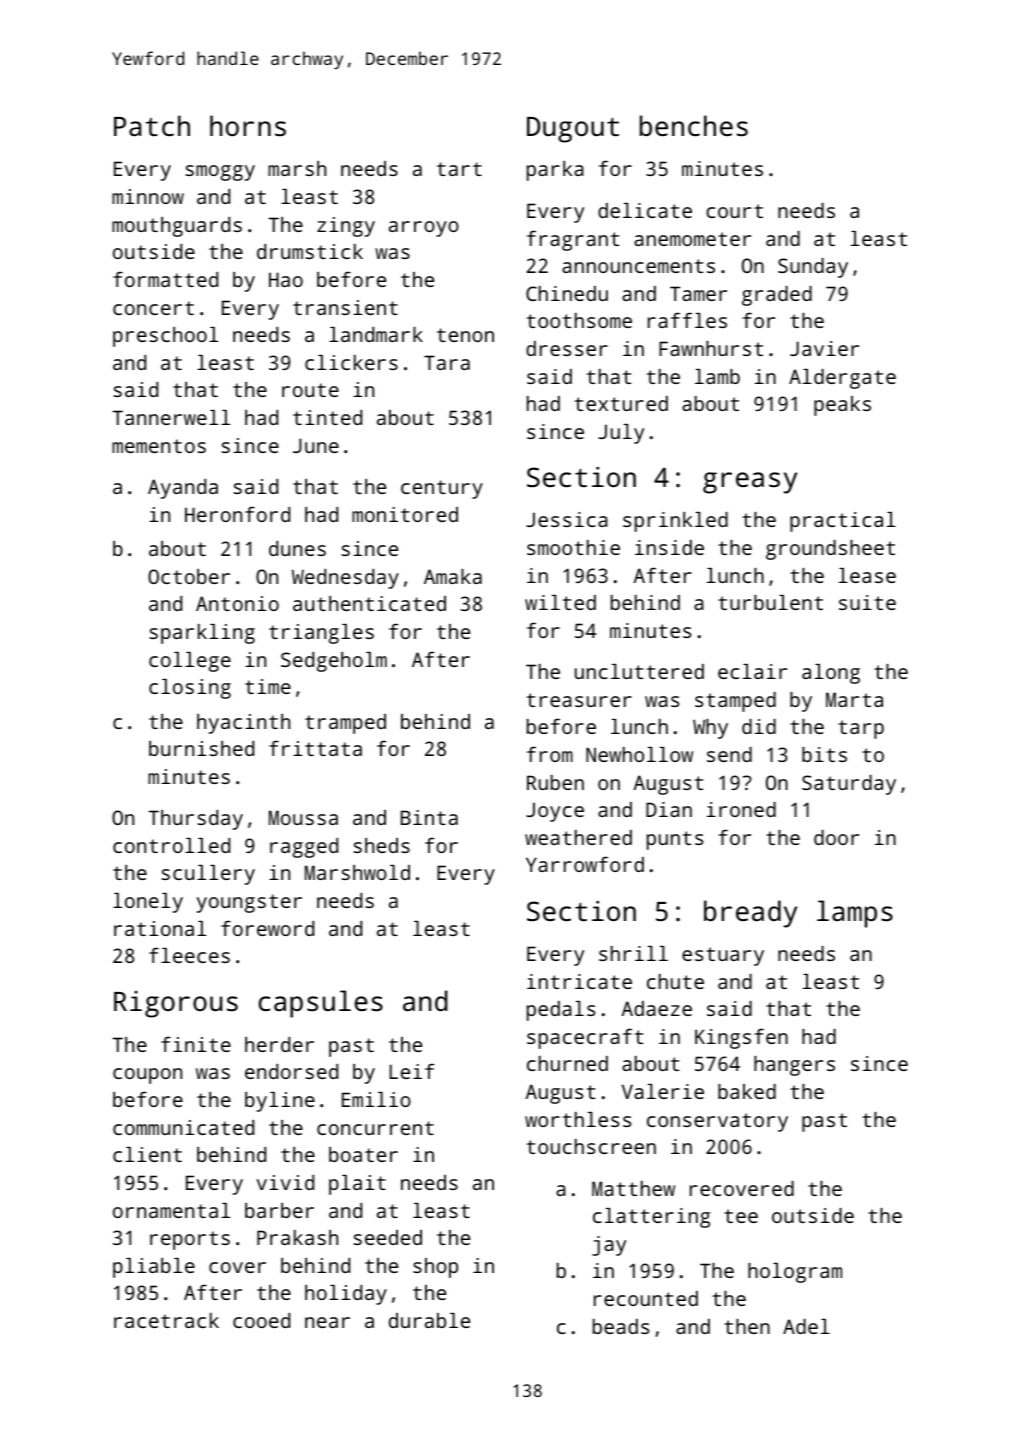 This screenshot has width=1023, height=1454. What do you see at coordinates (849, 785) in the screenshot?
I see `Saturday` at bounding box center [849, 785].
